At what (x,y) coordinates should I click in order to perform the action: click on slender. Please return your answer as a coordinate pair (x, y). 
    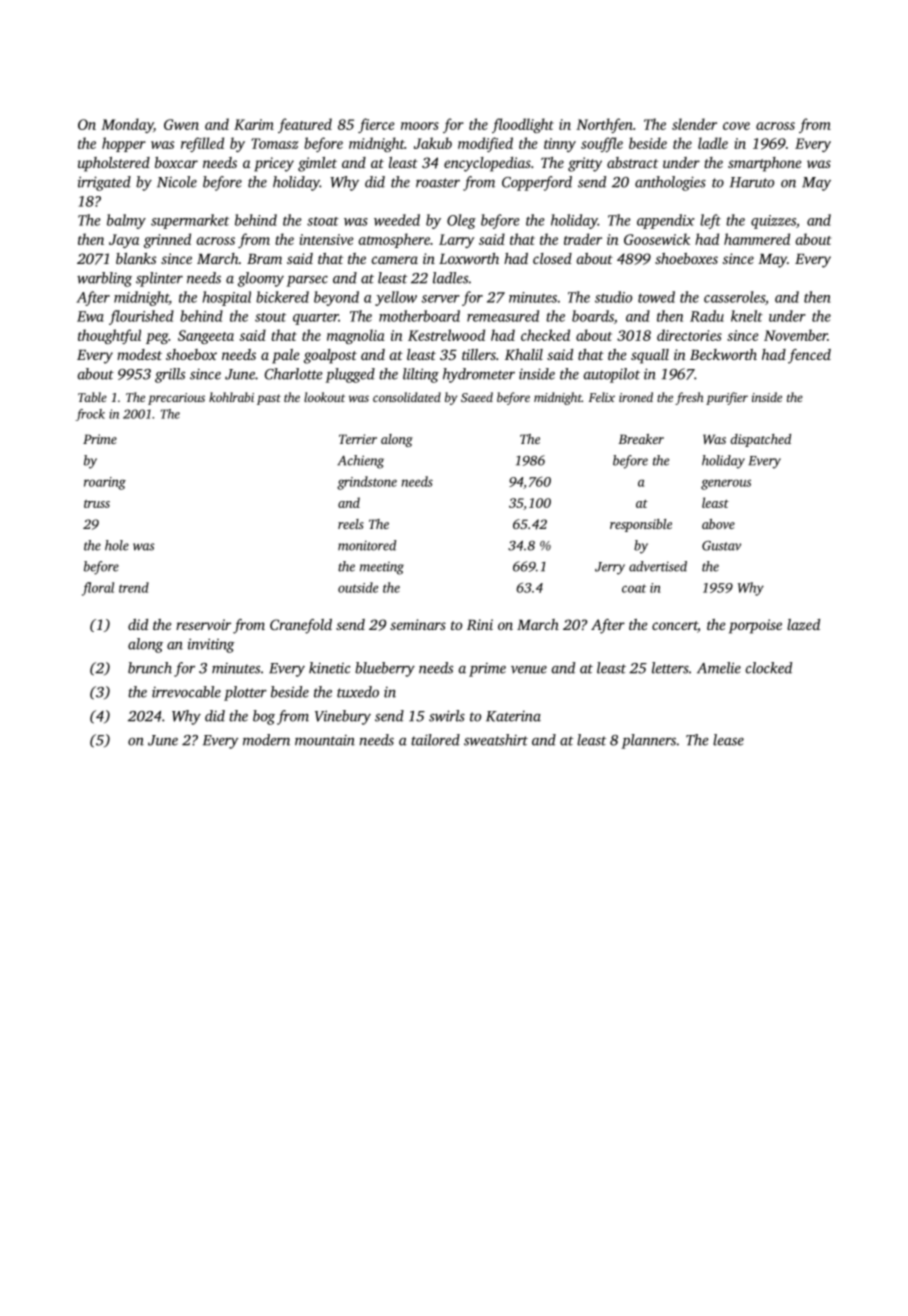
    Looking at the image, I should click on (694, 124).
